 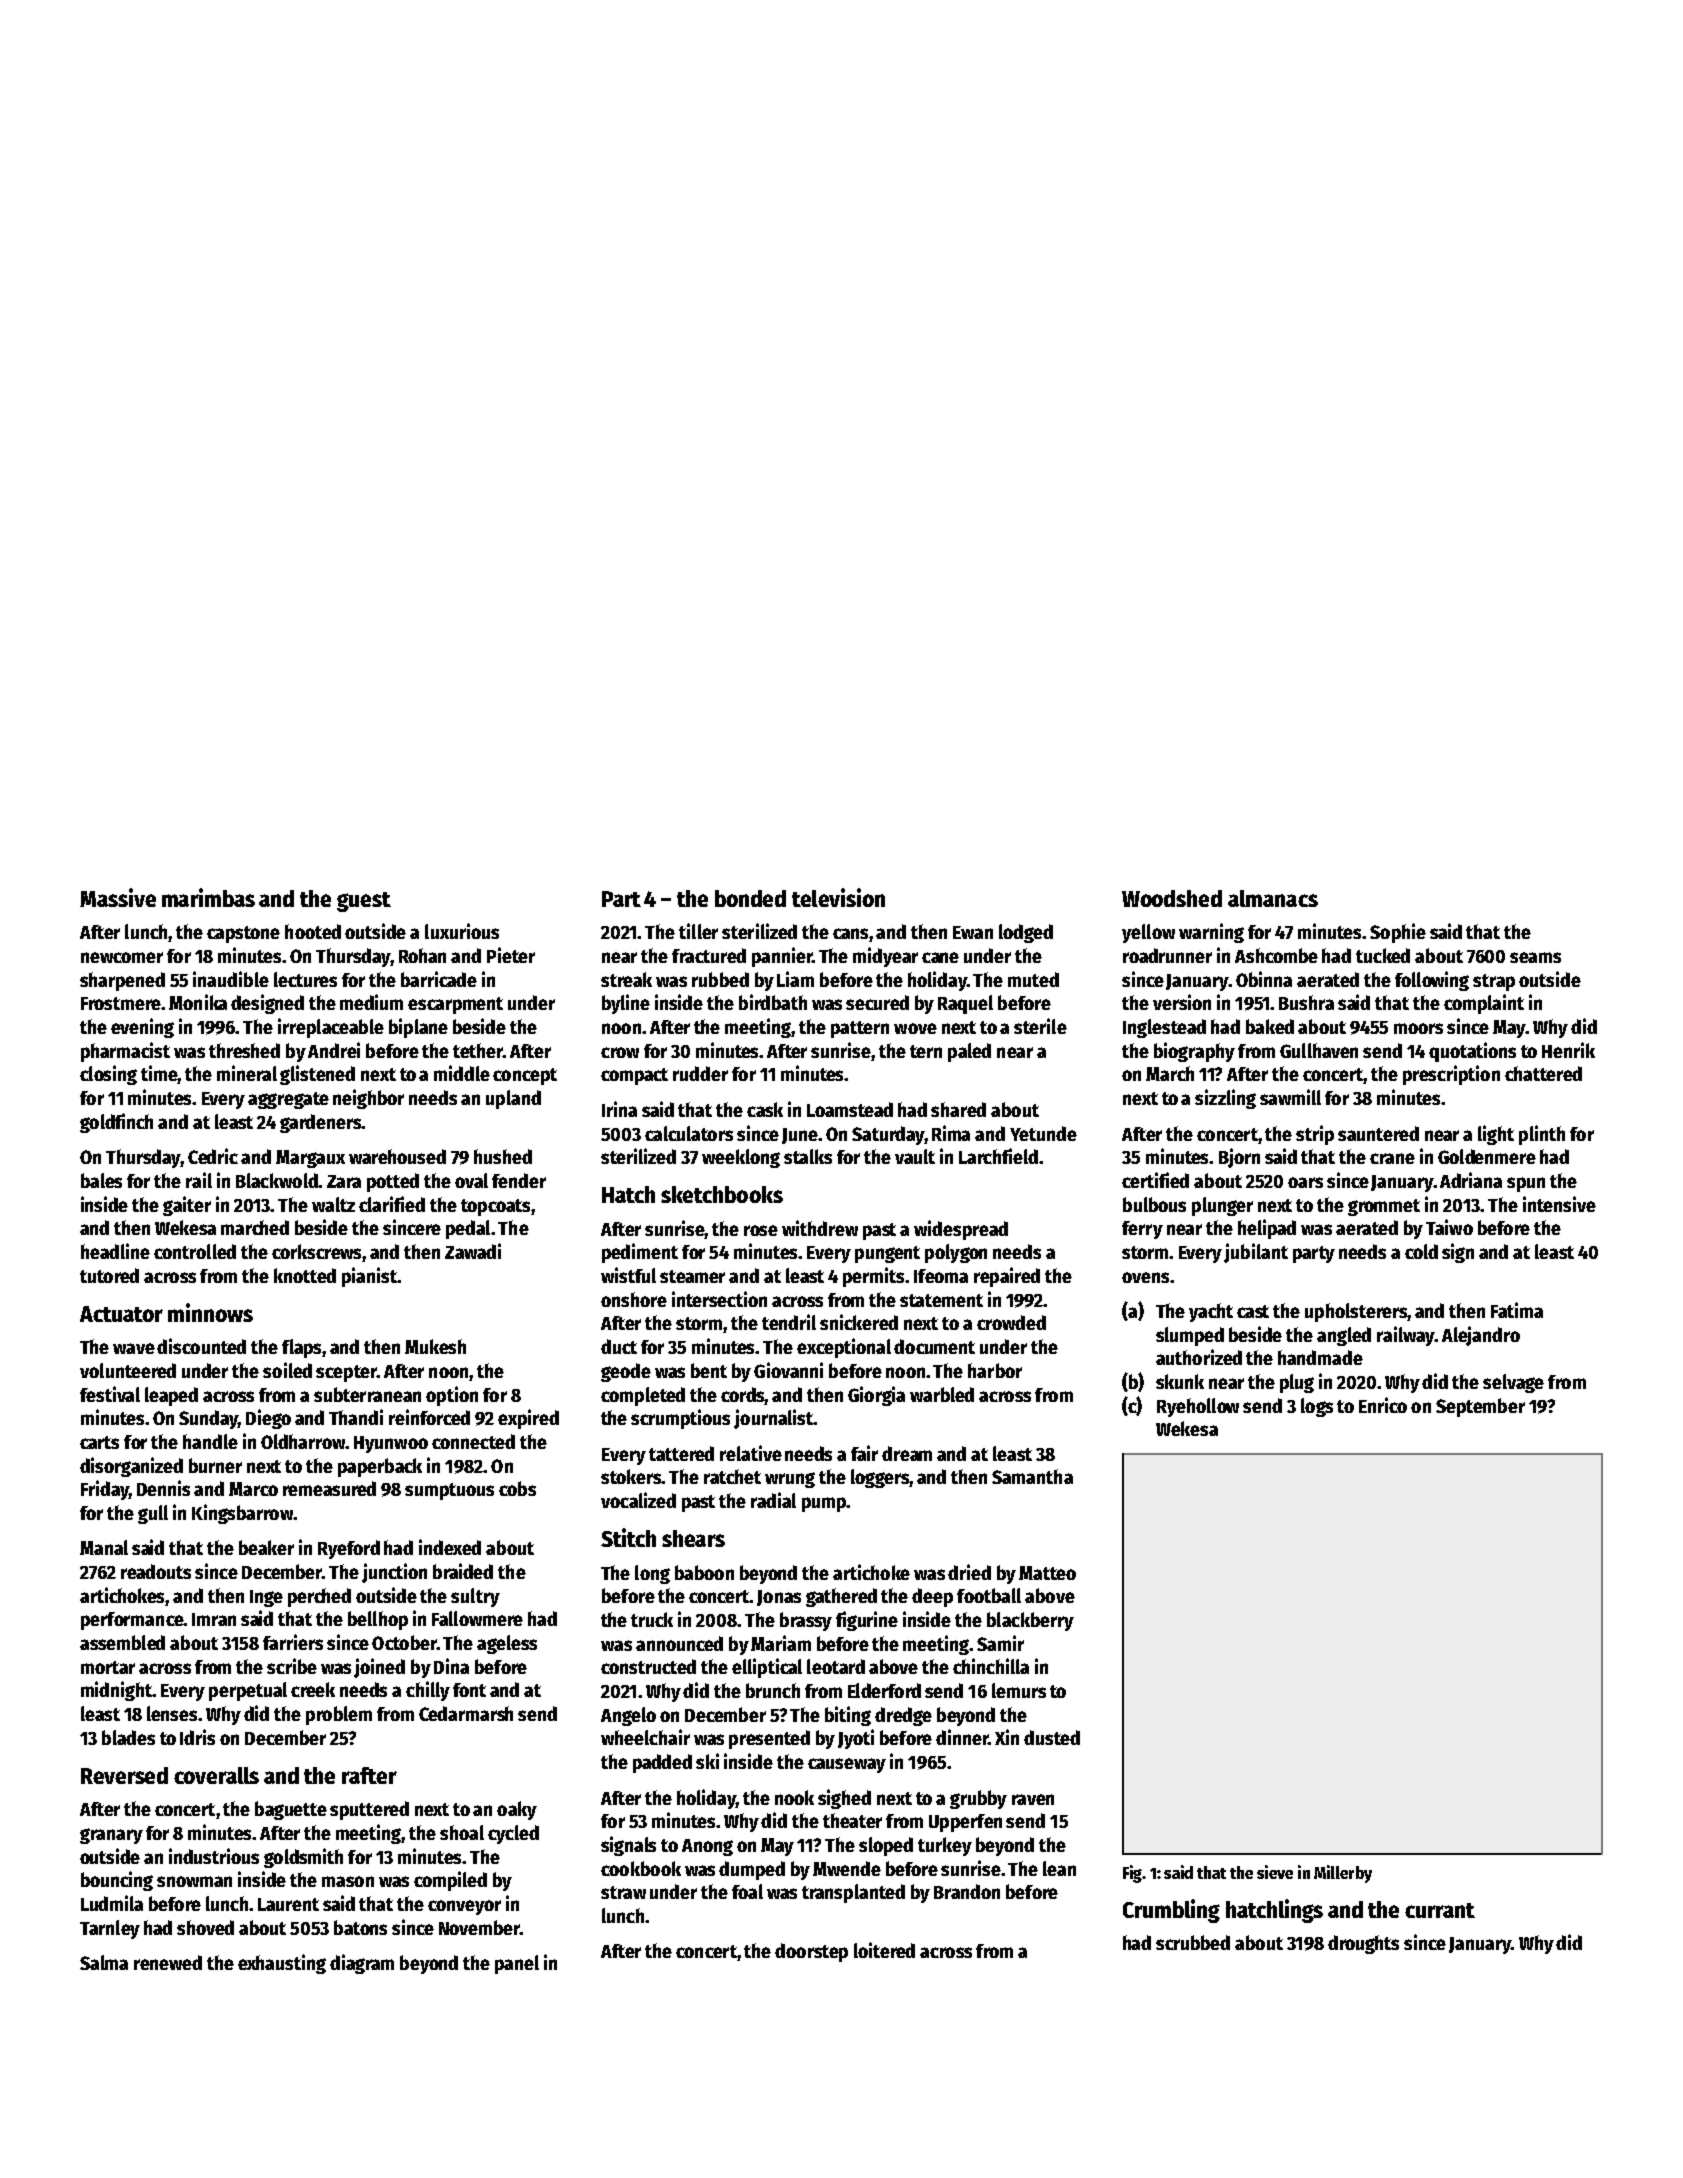 What do you see at coordinates (626, 1004) in the image?
I see `byline` at bounding box center [626, 1004].
